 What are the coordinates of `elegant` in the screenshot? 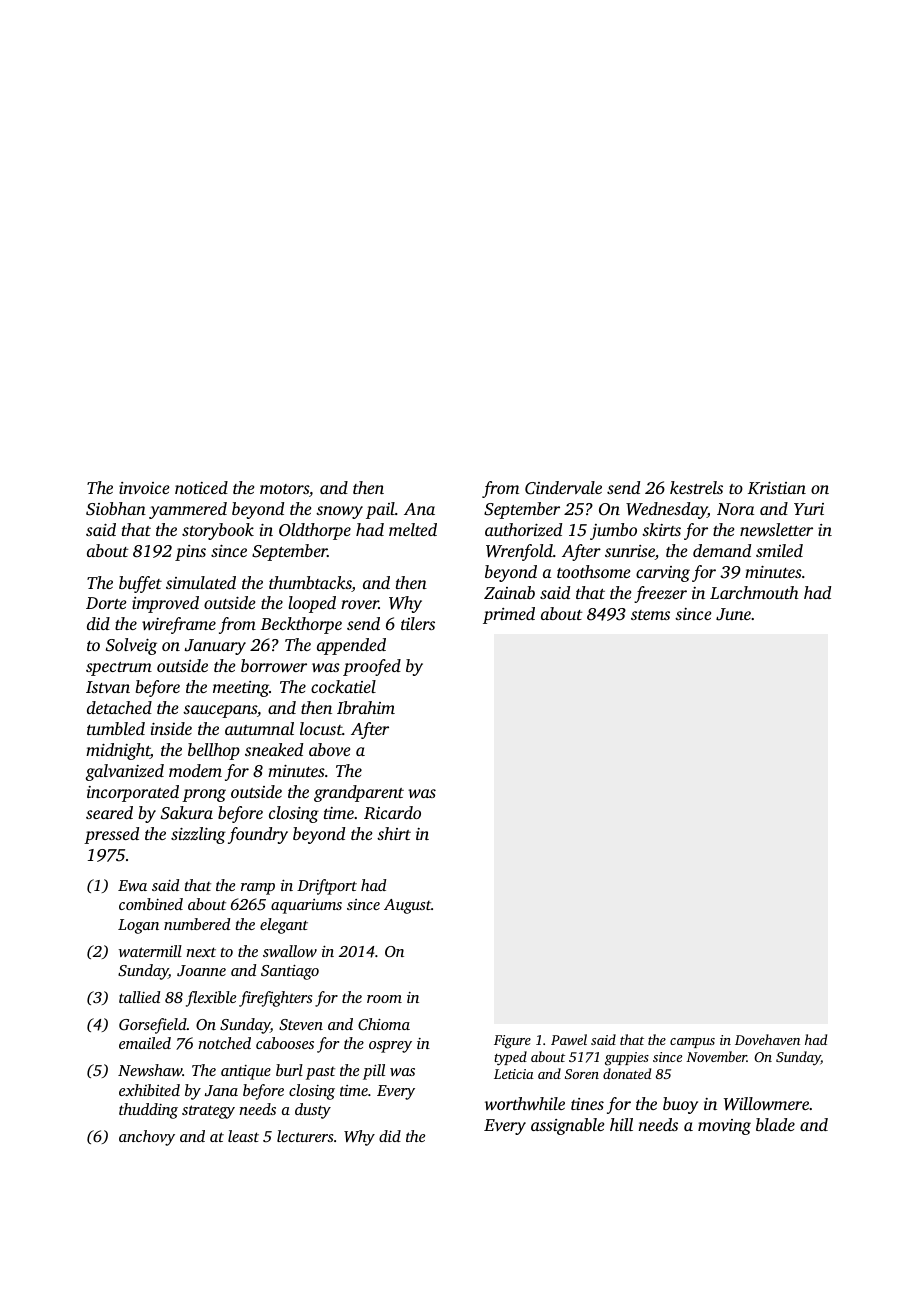 It's located at (284, 926).
